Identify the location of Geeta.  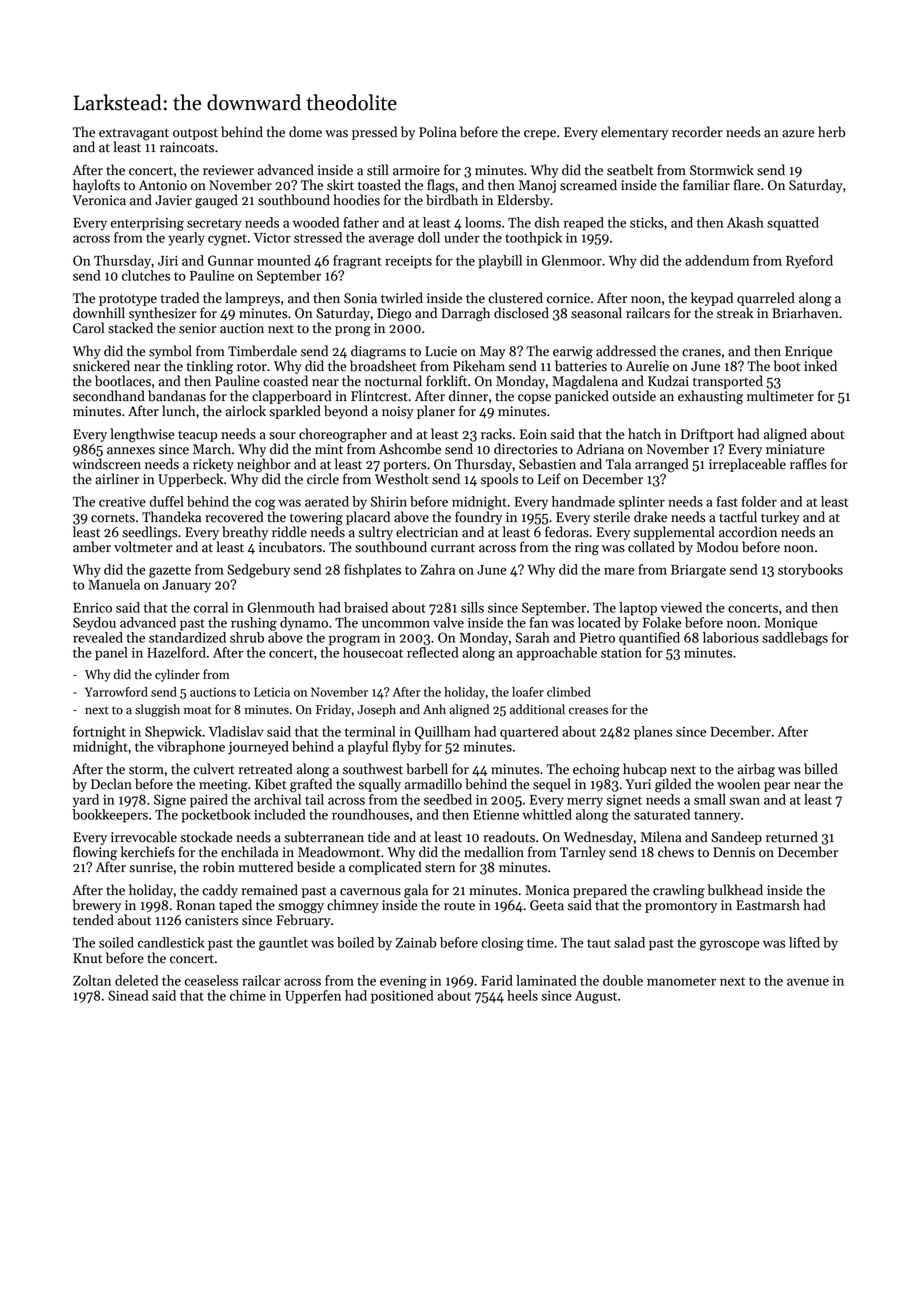
(547, 905).
